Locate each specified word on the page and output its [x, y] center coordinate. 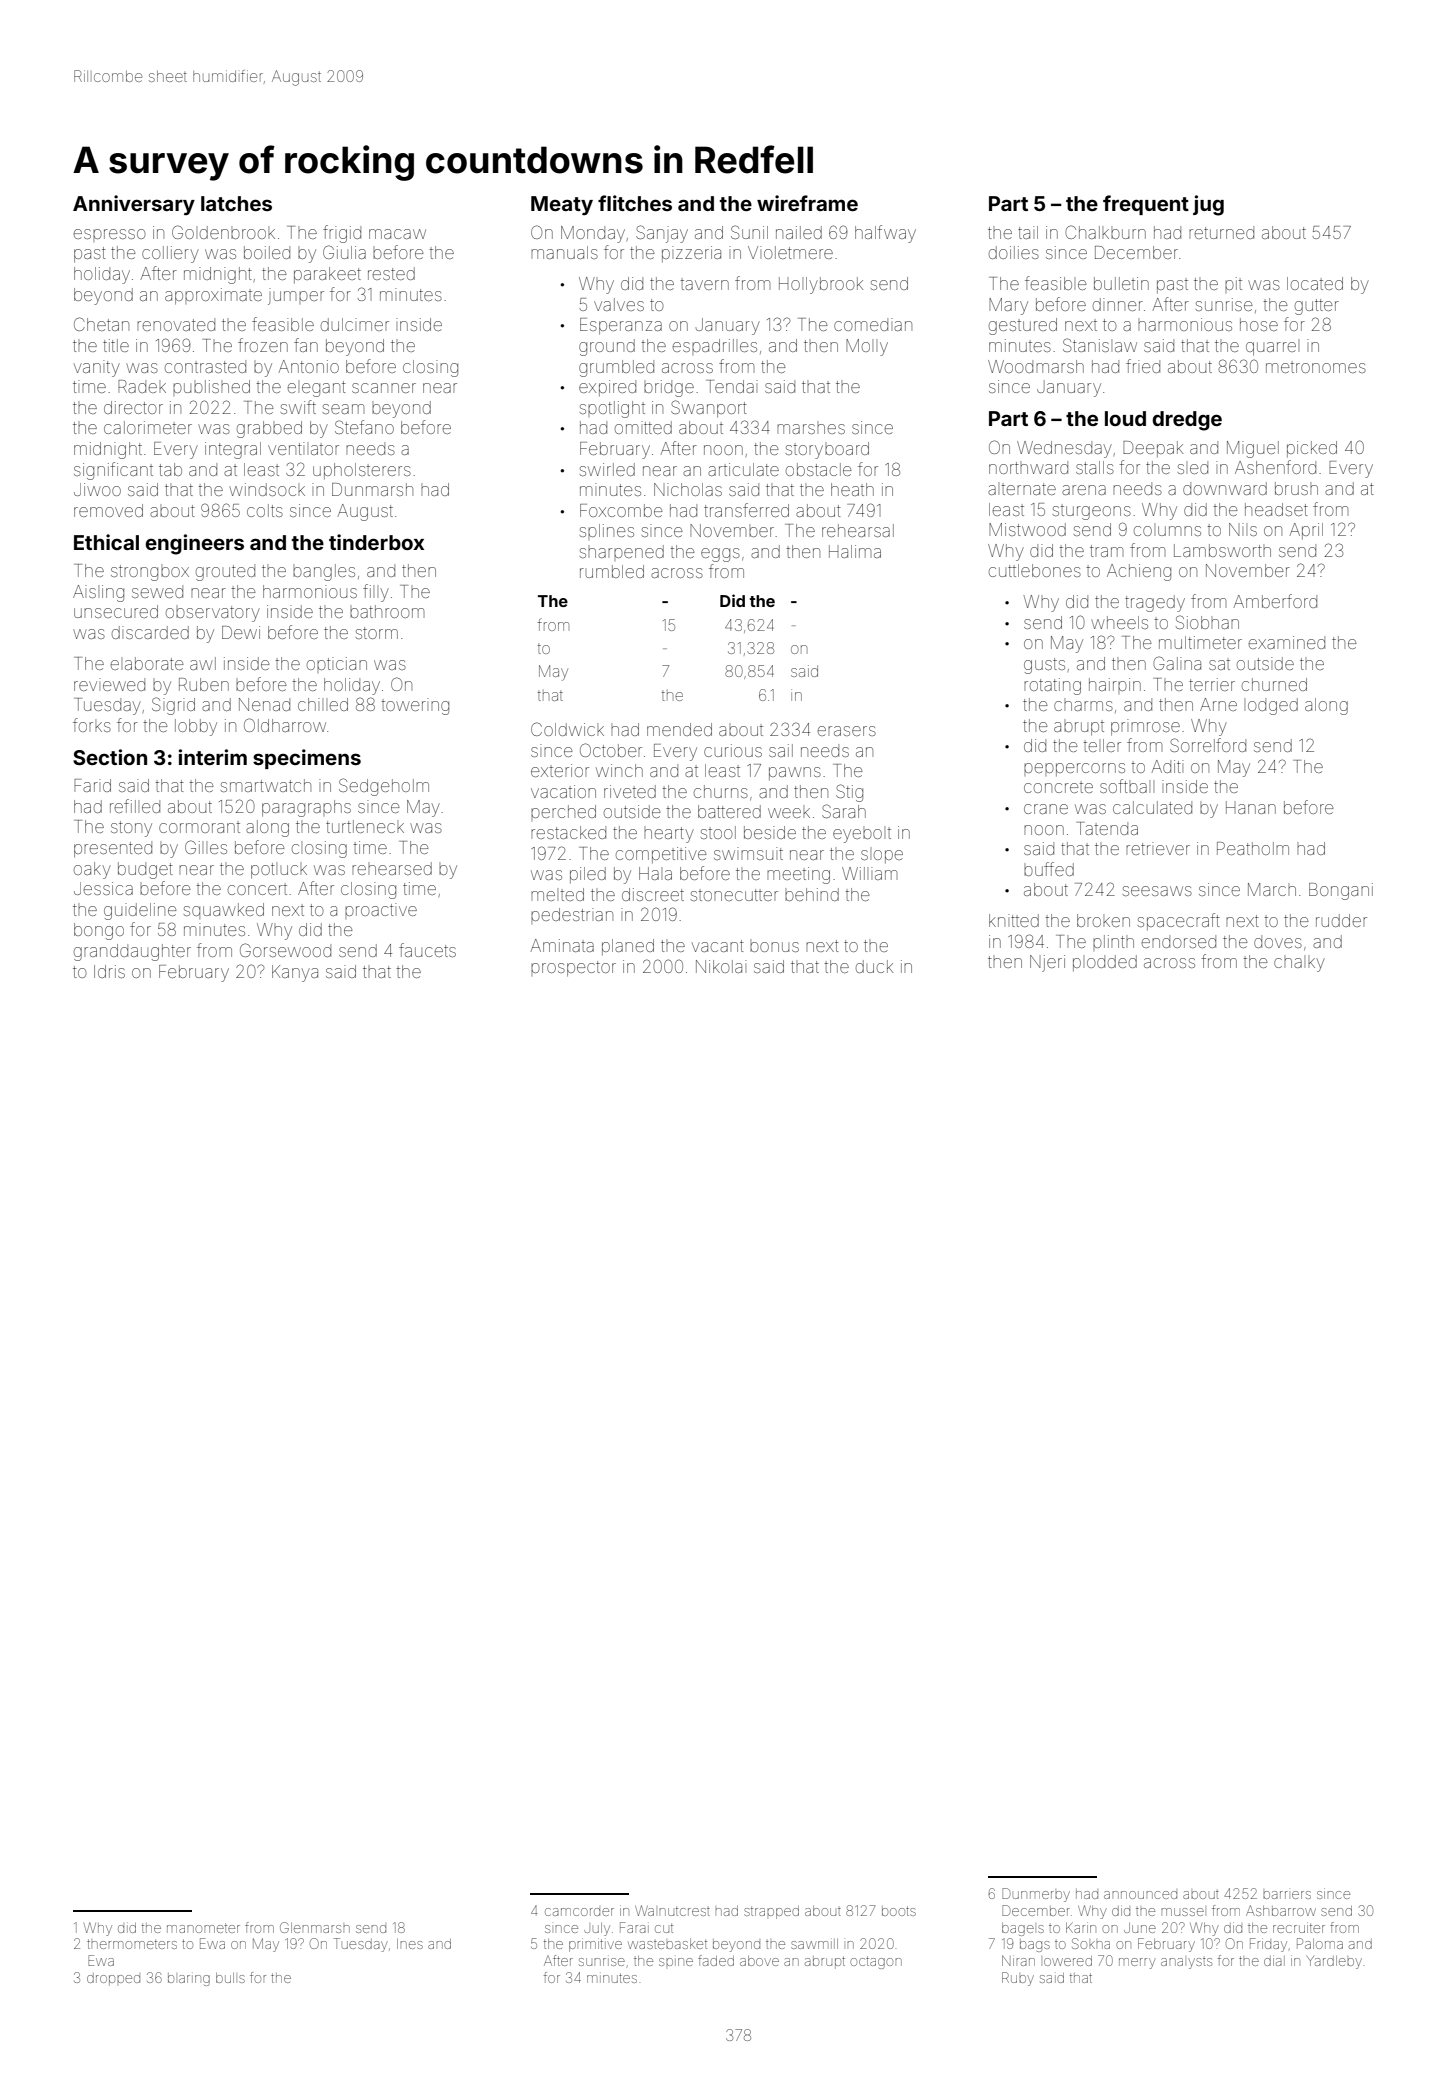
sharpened [622, 551]
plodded [1105, 963]
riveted [630, 791]
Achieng [1139, 572]
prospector [573, 969]
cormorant [199, 827]
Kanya [295, 973]
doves [1278, 941]
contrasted [205, 366]
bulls [230, 1978]
